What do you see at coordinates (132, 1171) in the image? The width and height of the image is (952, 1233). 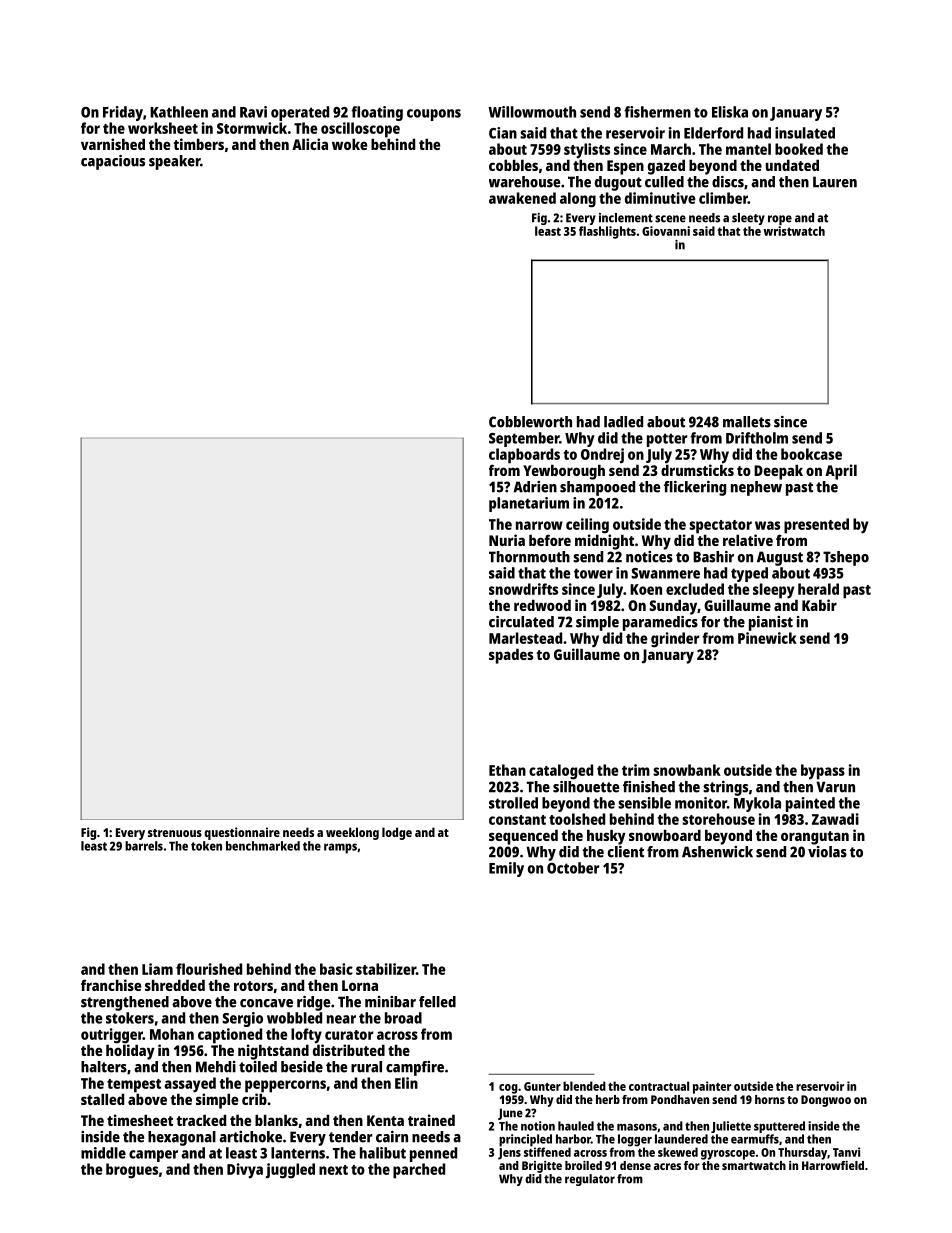 I see `brogues` at bounding box center [132, 1171].
